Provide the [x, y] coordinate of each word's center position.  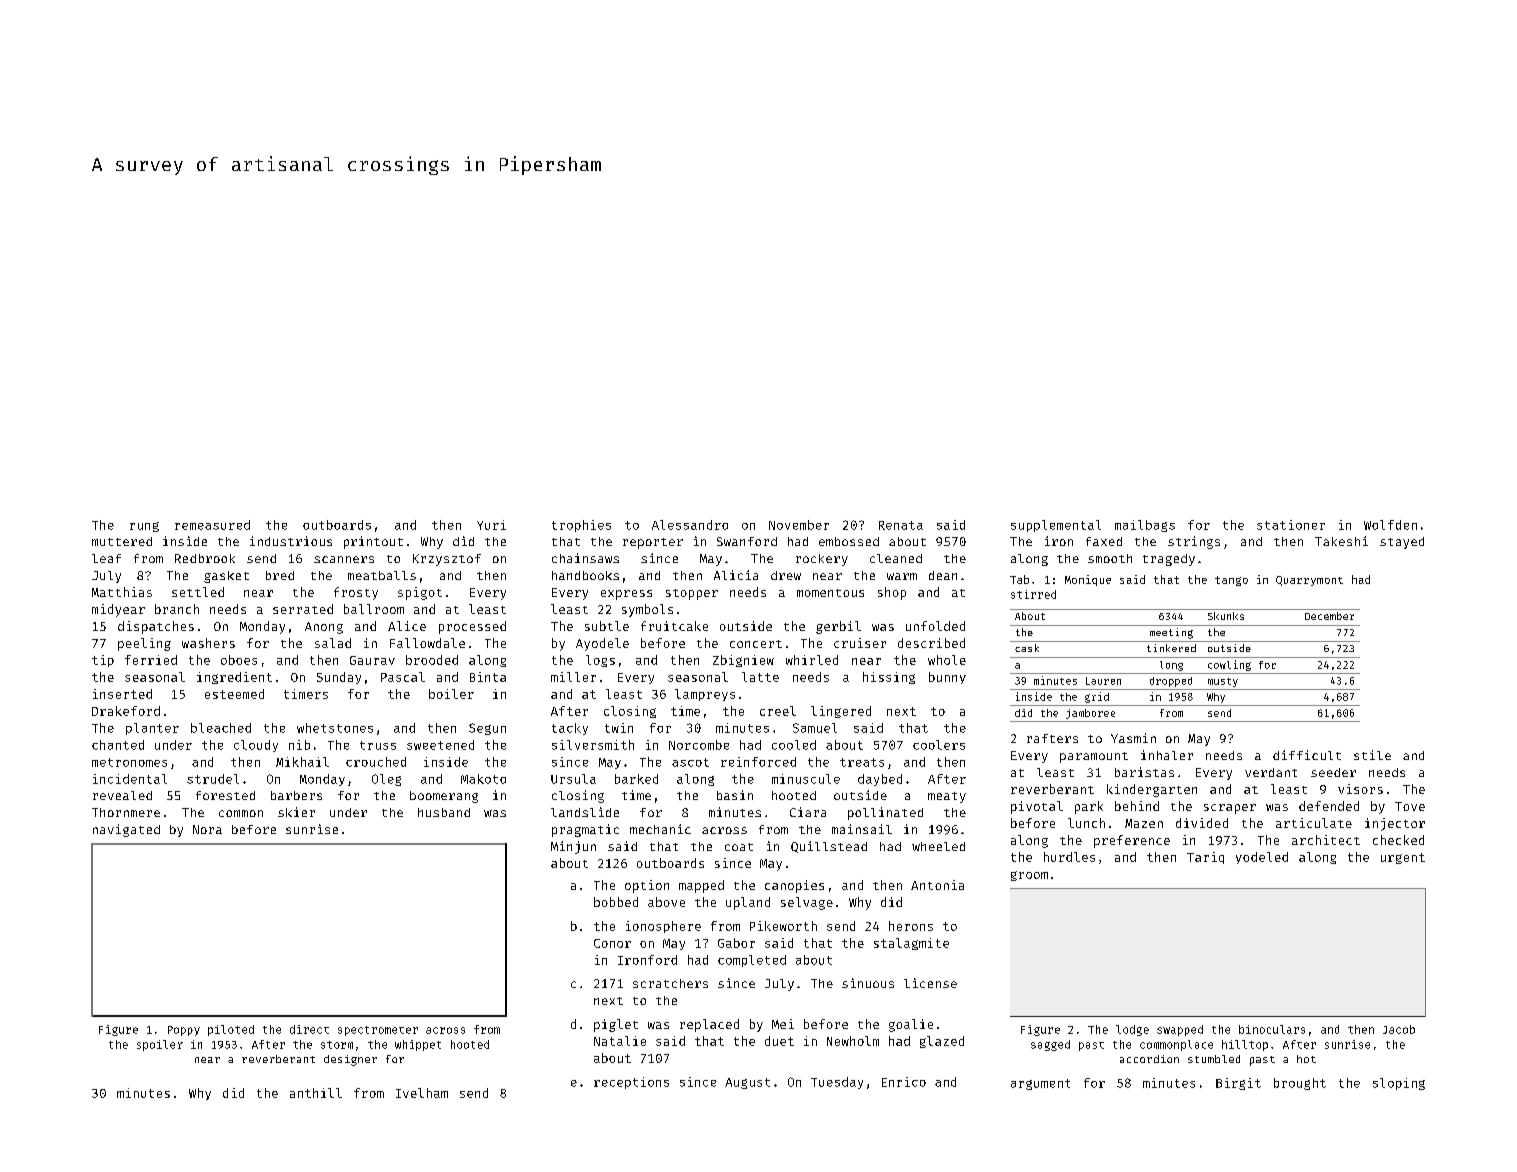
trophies [581, 526]
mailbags [1145, 526]
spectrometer [378, 1031]
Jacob [1399, 1029]
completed [752, 961]
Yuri [491, 525]
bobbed [616, 902]
